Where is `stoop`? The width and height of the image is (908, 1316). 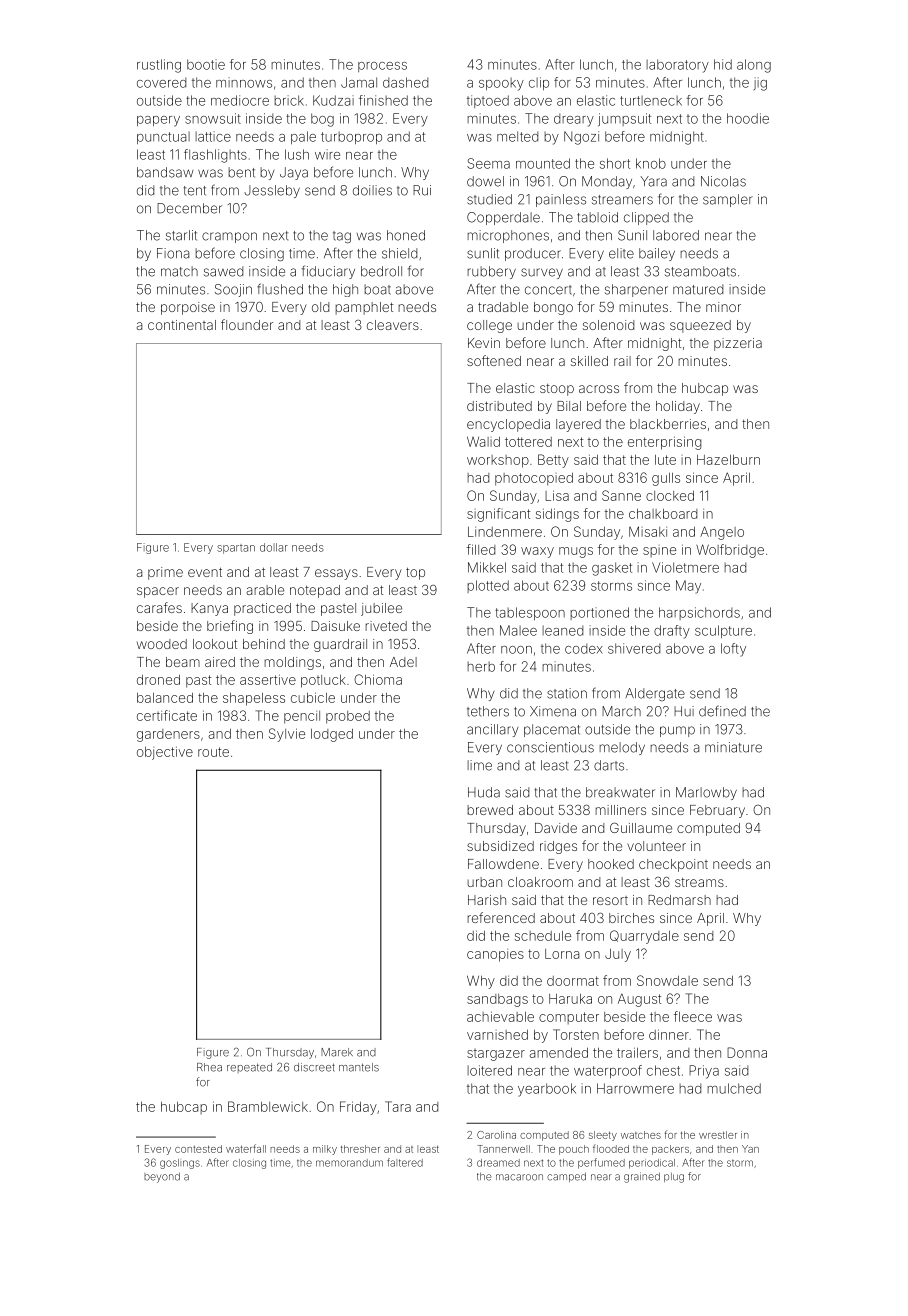
stoop is located at coordinates (557, 390).
